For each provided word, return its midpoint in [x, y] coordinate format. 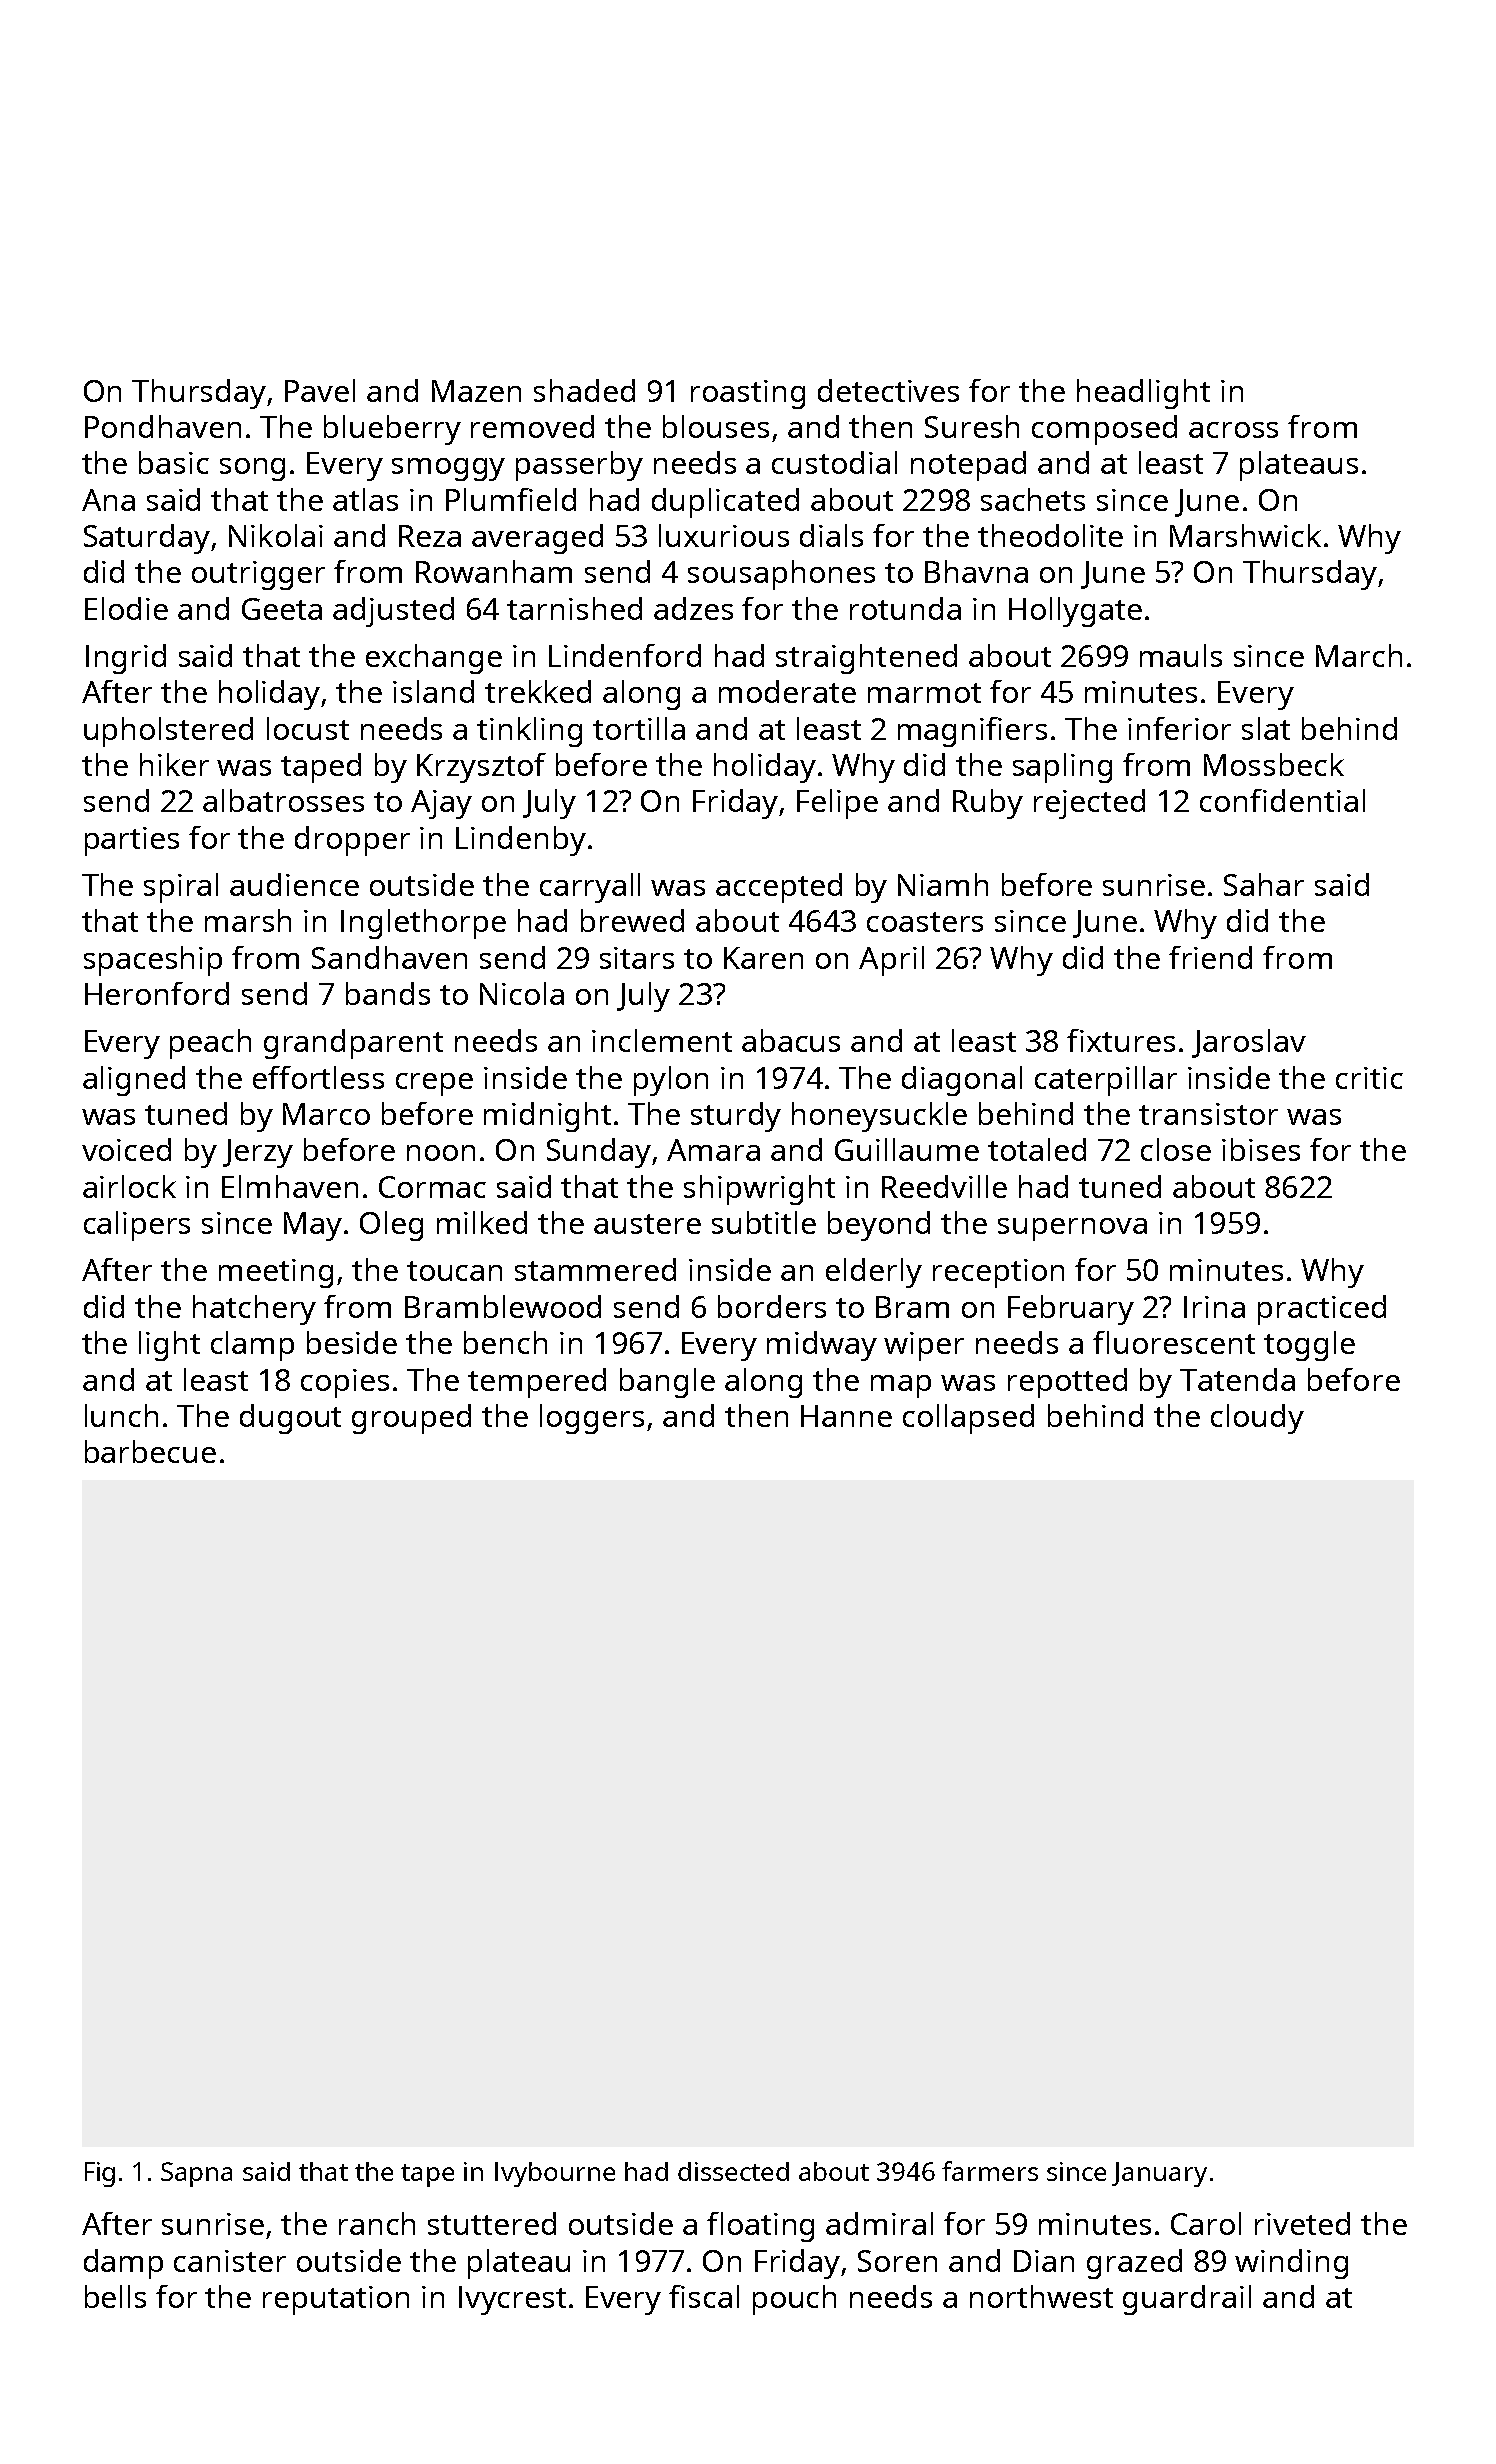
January [1159, 2174]
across [1233, 430]
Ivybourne [555, 2174]
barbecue [150, 1451]
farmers [990, 2171]
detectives [888, 390]
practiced [1322, 1310]
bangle [667, 1383]
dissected [733, 2171]
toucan [454, 1271]
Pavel [320, 390]
